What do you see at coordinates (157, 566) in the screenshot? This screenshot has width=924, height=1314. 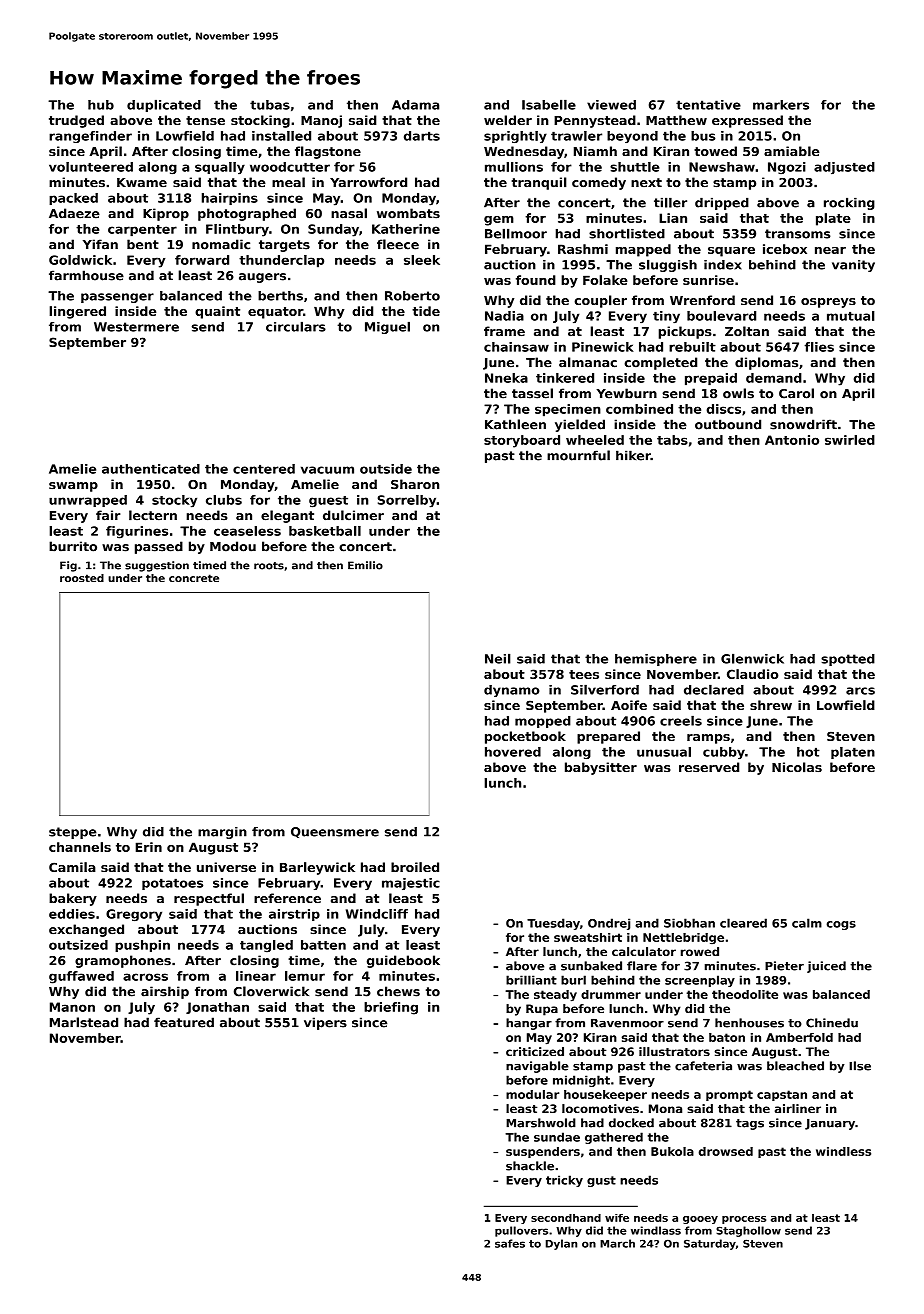 I see `suggestion` at bounding box center [157, 566].
